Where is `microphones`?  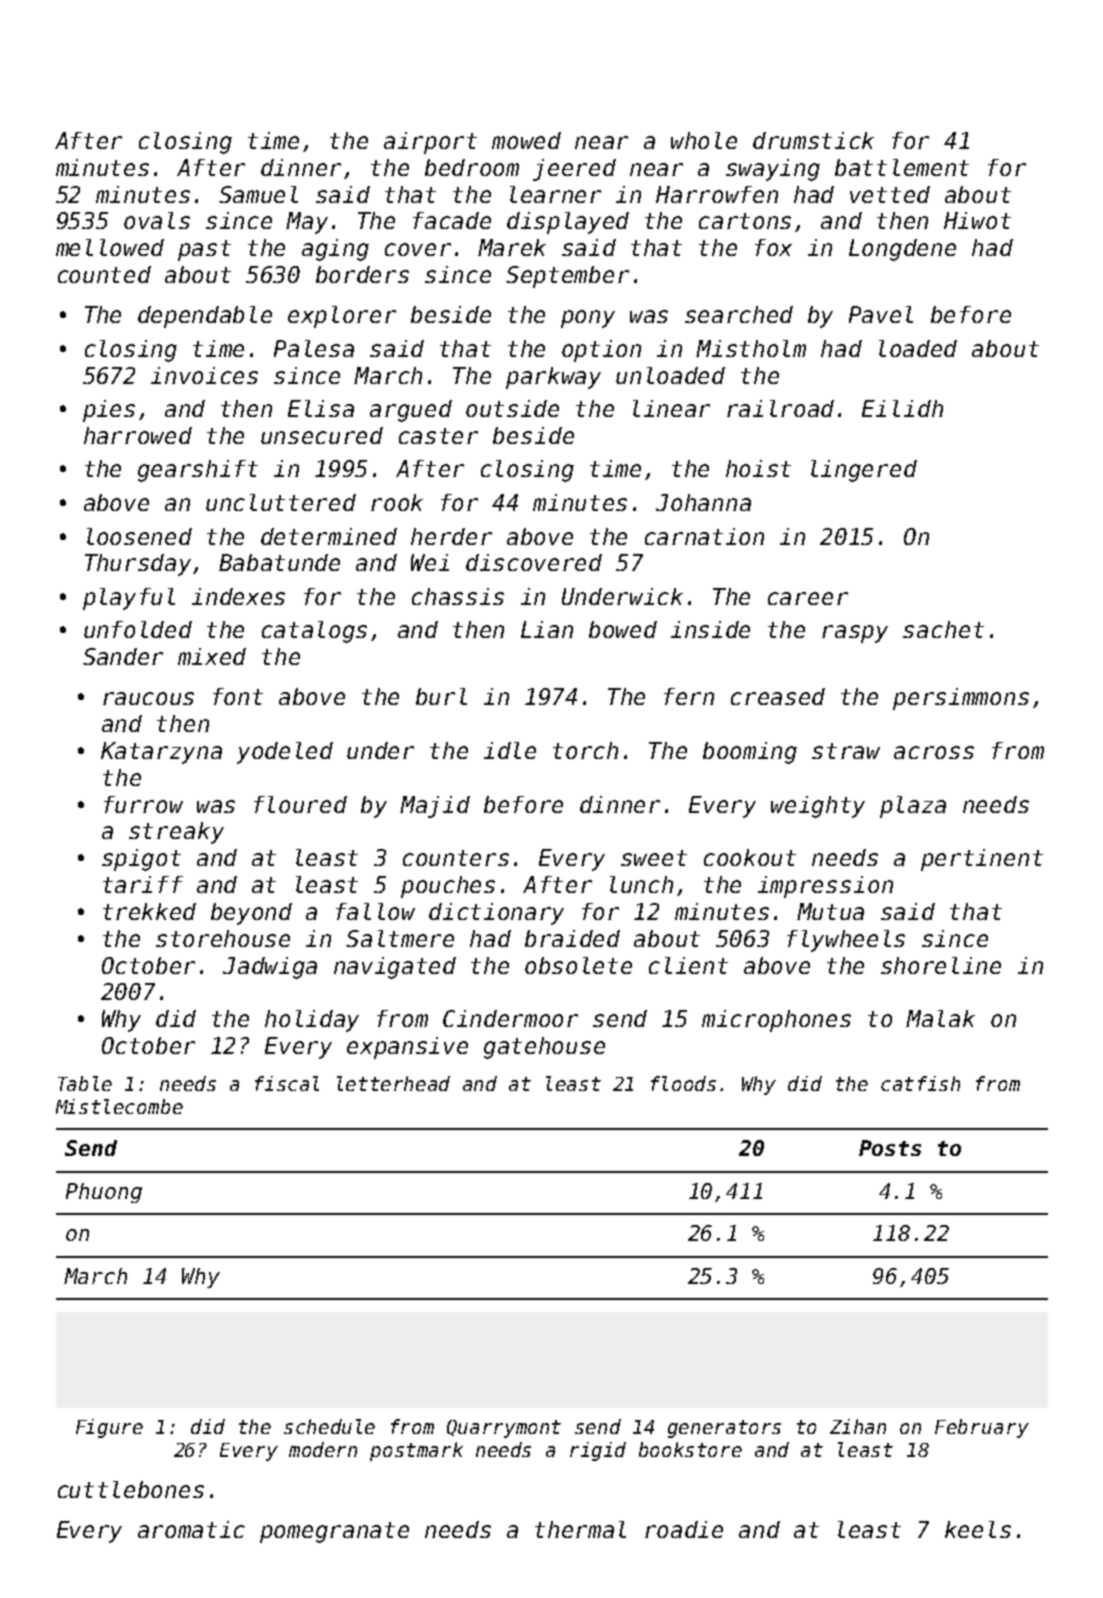 microphones is located at coordinates (776, 1021).
